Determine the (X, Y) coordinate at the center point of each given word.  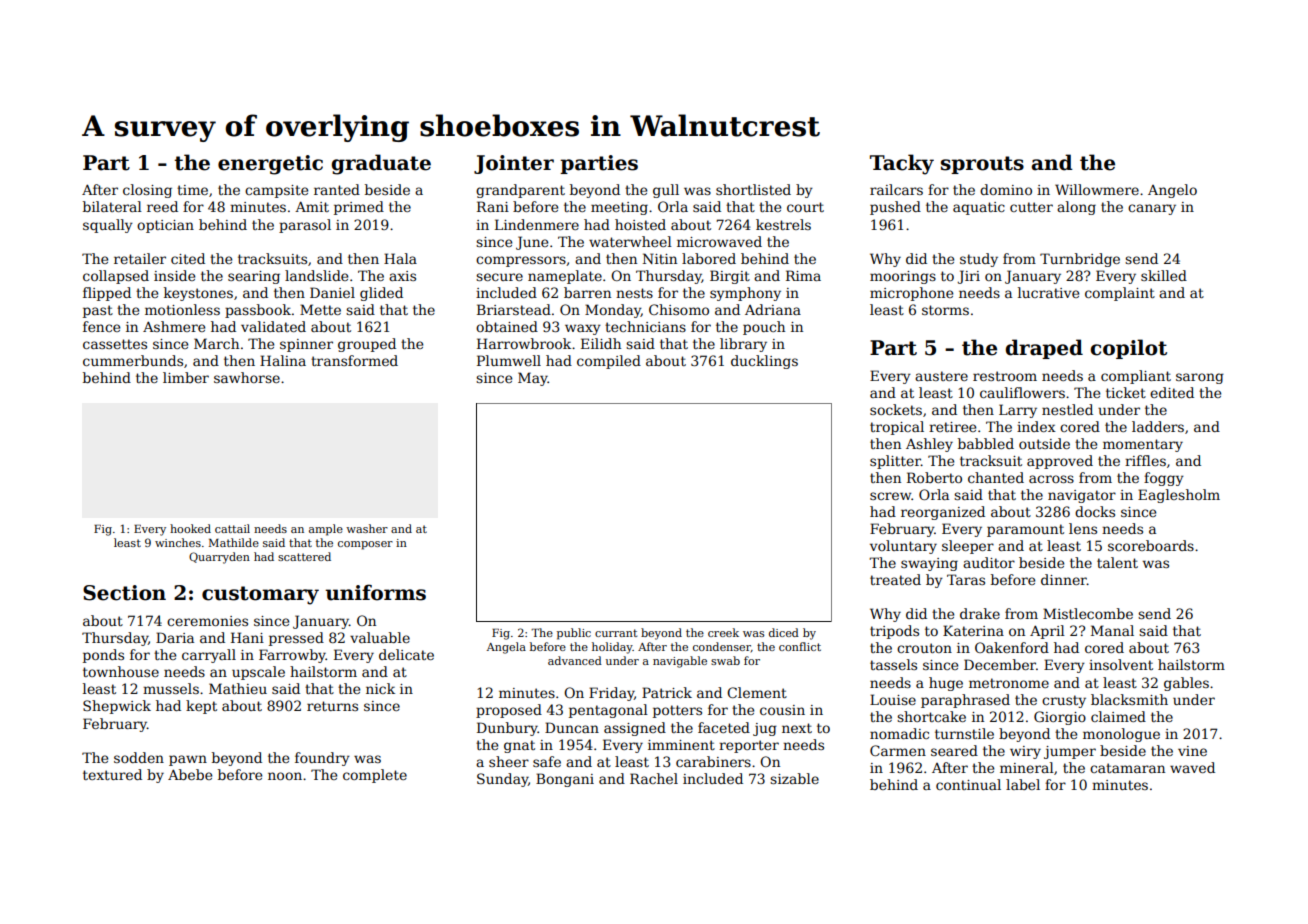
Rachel (654, 778)
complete (375, 776)
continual (968, 784)
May (533, 379)
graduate (381, 164)
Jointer (514, 164)
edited (1172, 392)
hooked (190, 528)
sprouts (982, 165)
